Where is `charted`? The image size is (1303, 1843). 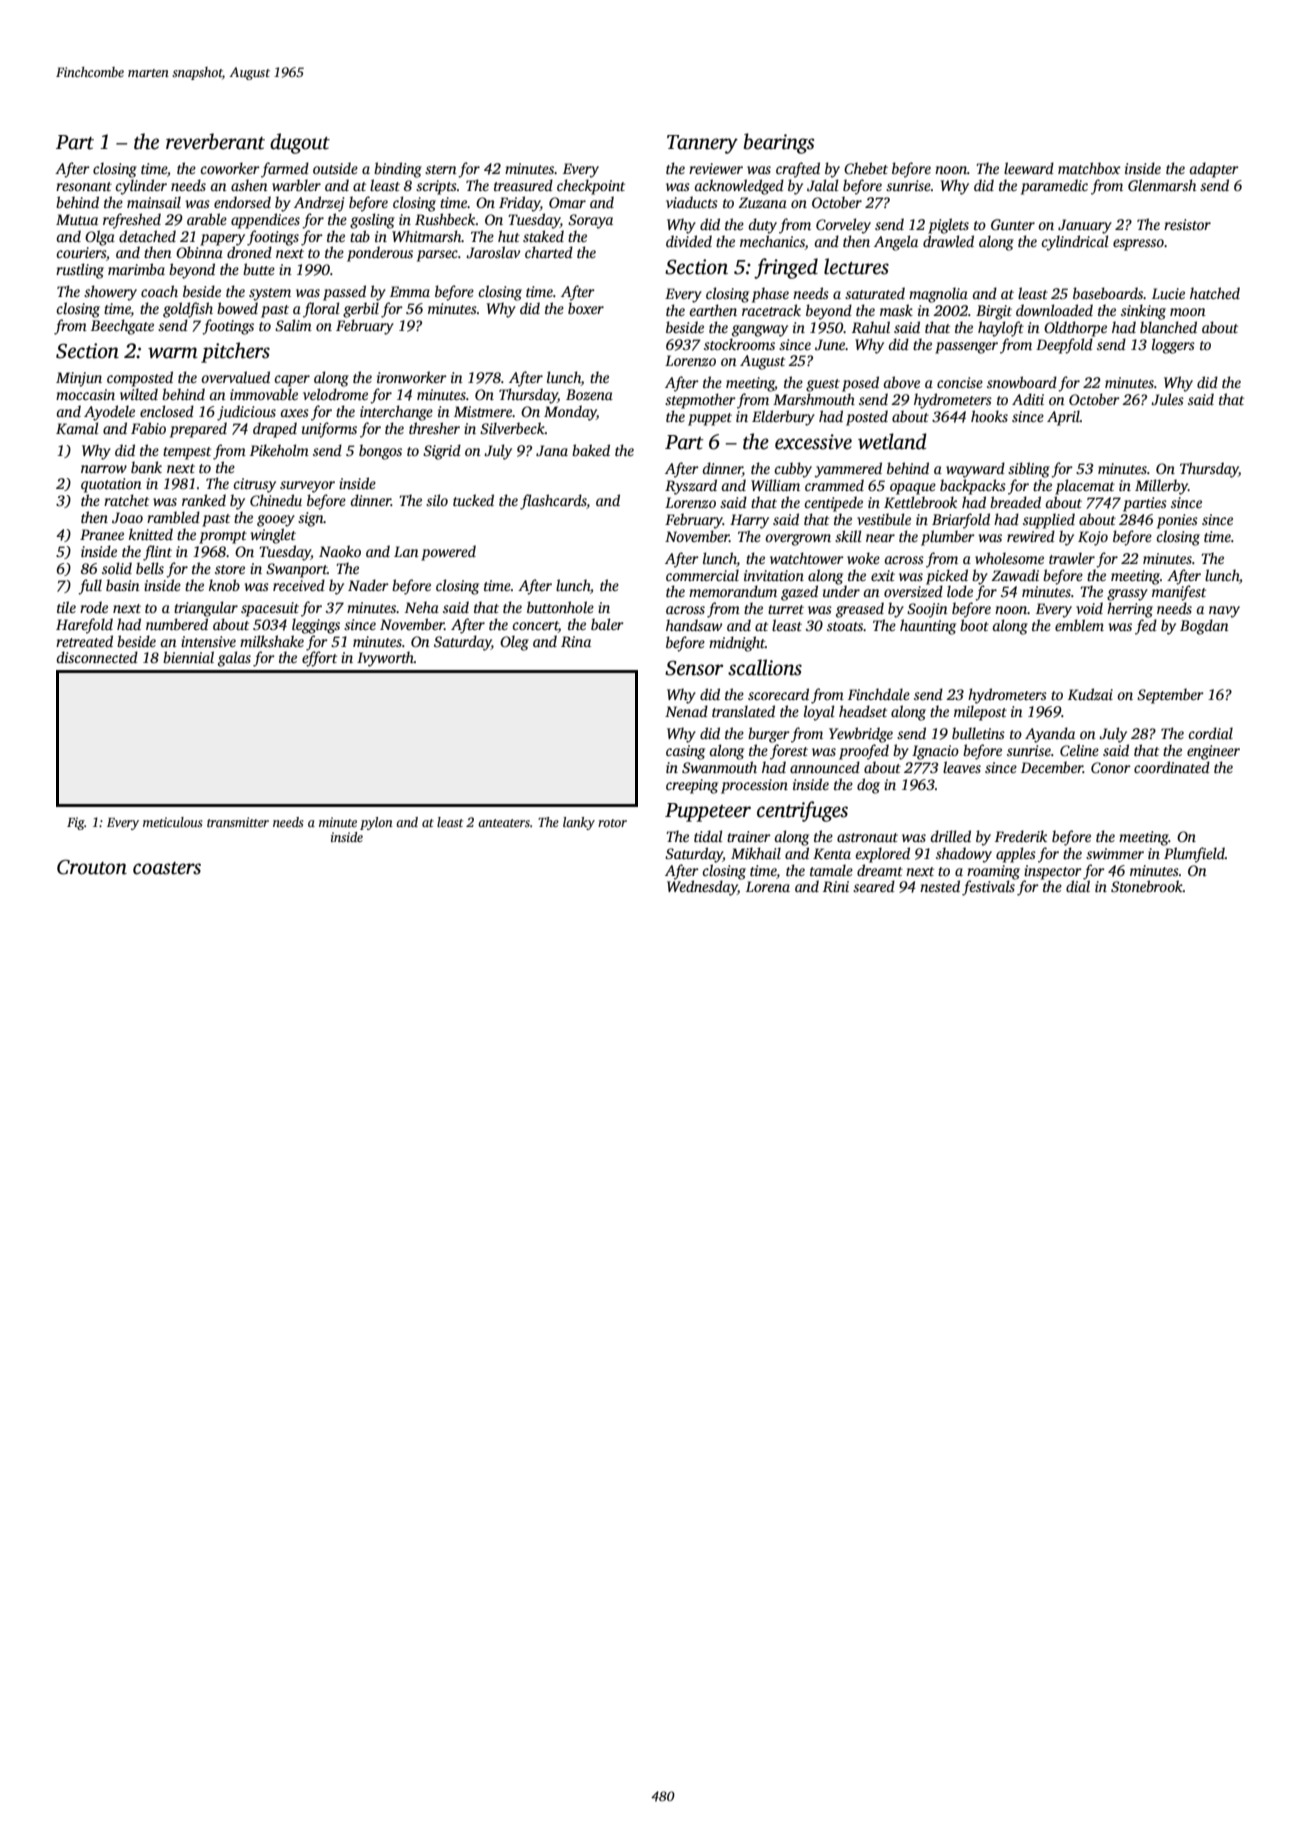 charted is located at coordinates (549, 252).
